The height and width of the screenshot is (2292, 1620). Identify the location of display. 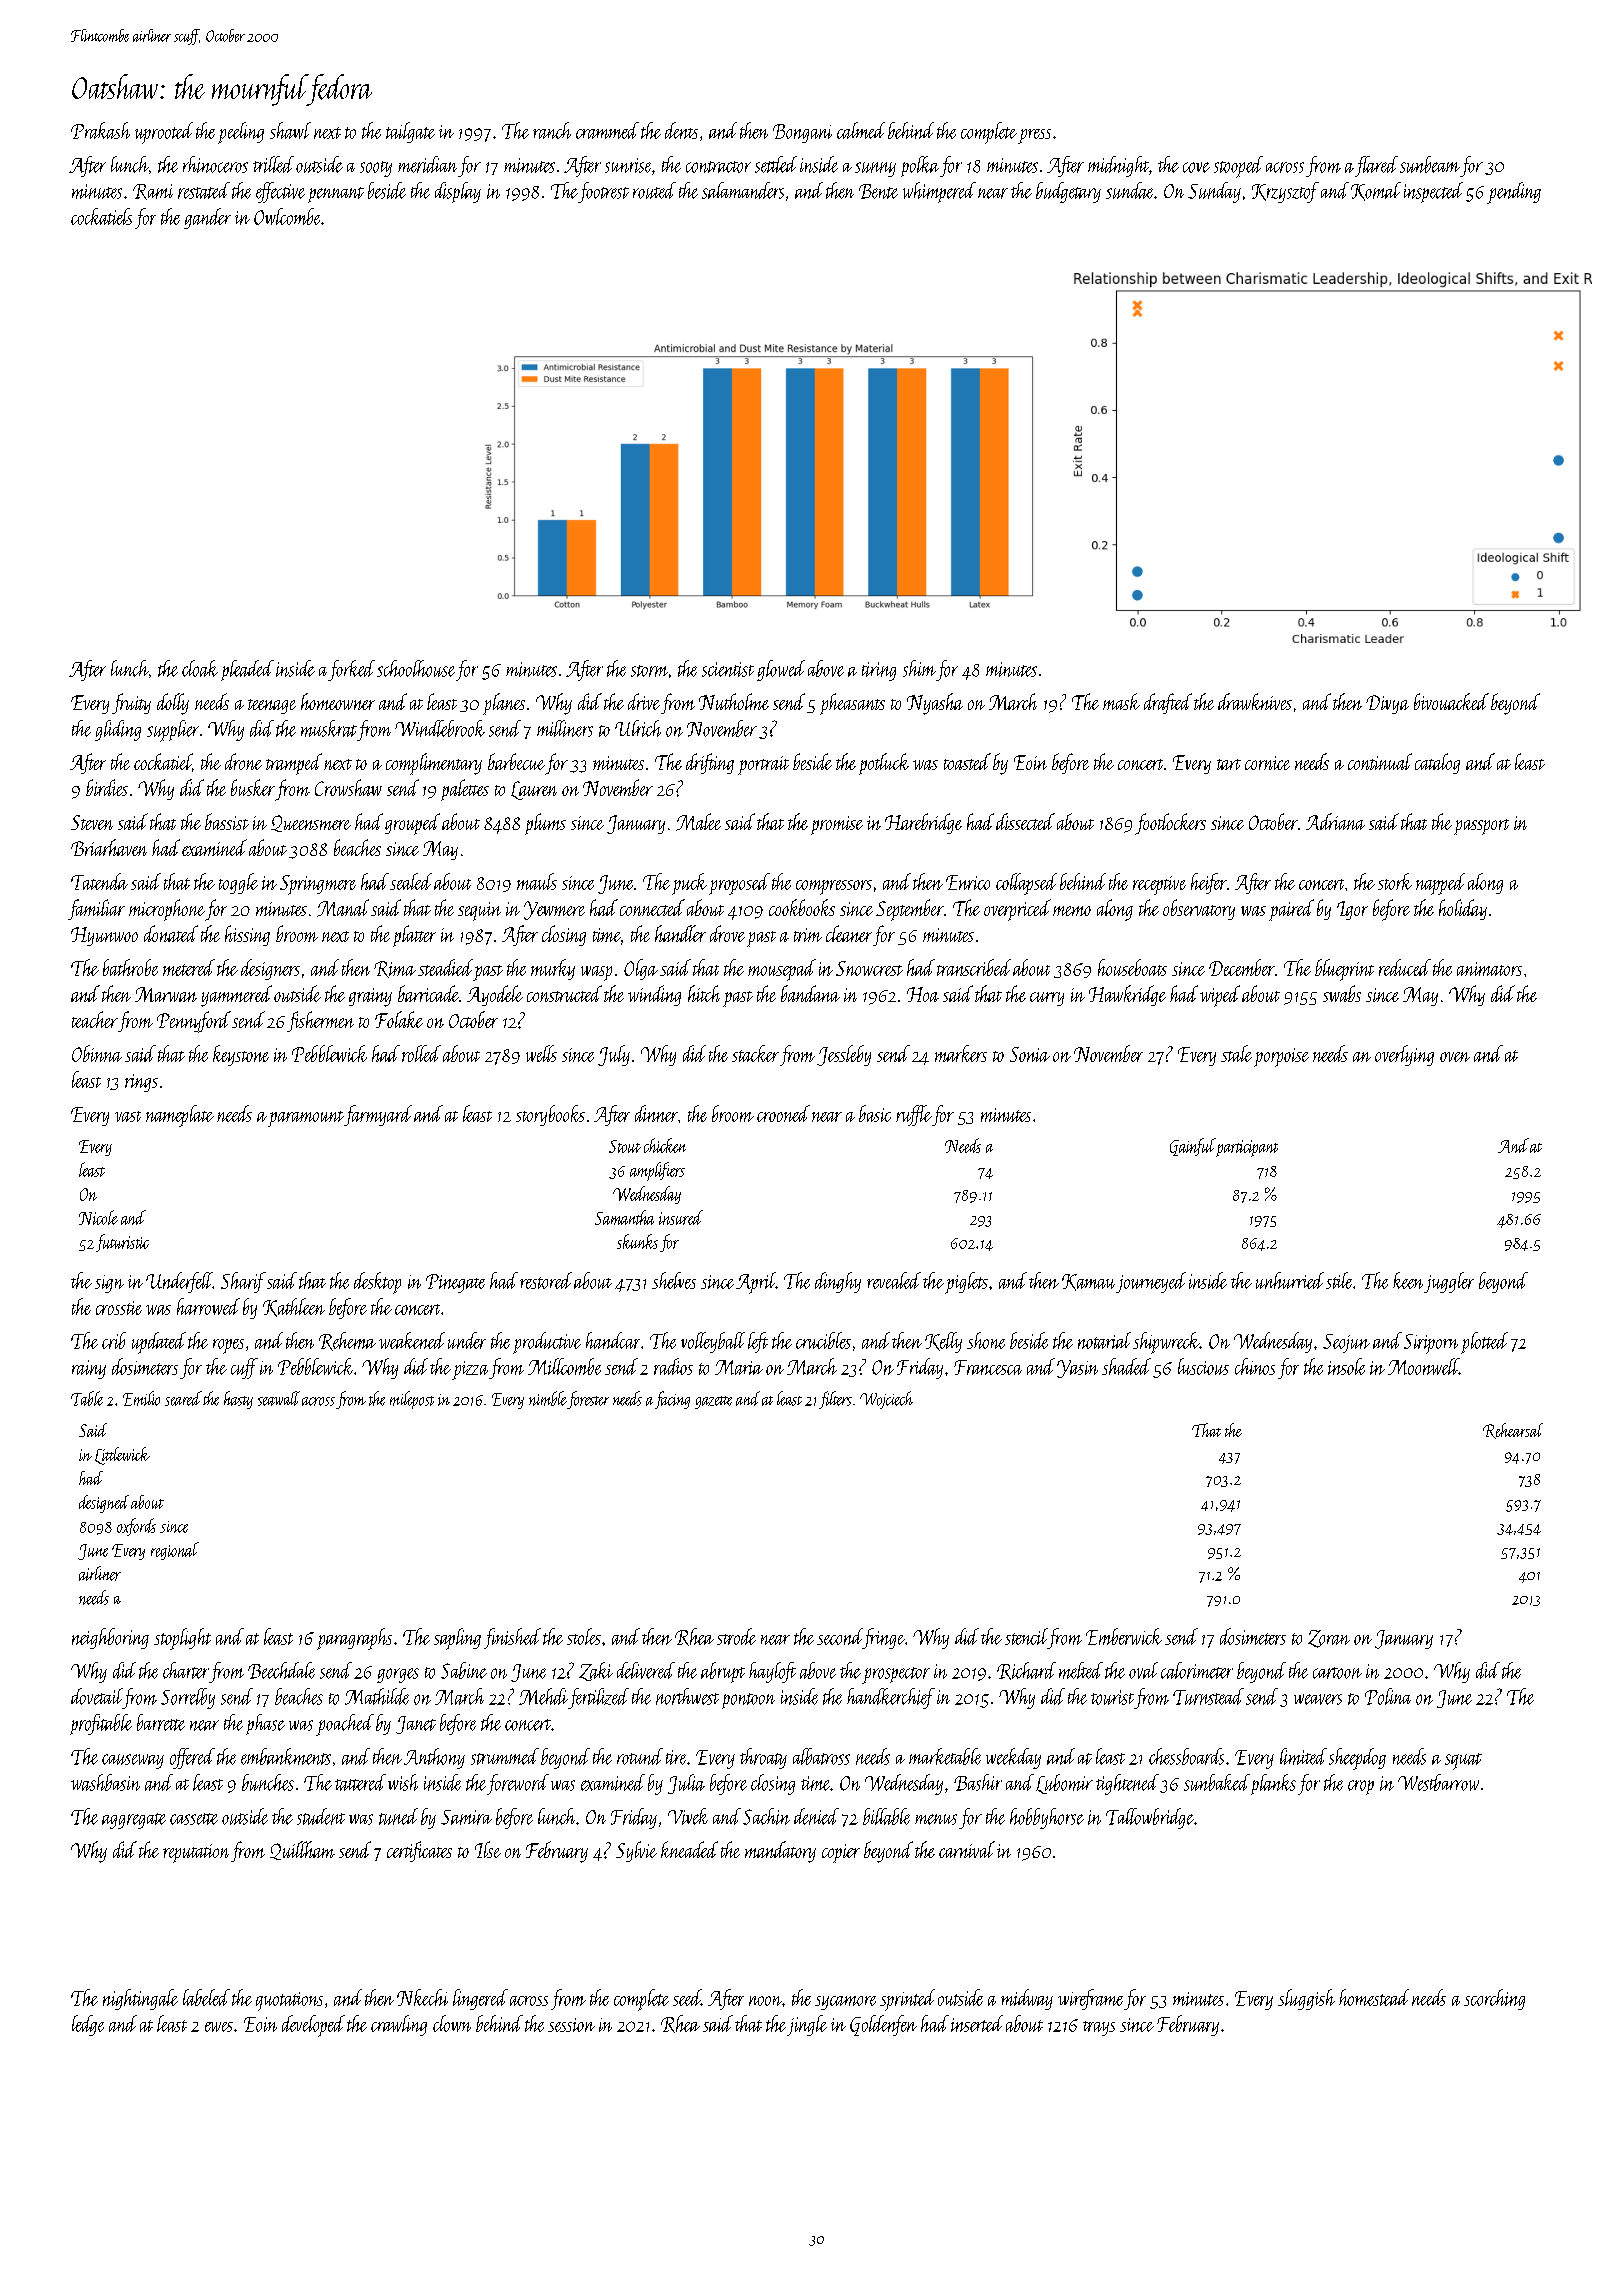
(458, 192).
